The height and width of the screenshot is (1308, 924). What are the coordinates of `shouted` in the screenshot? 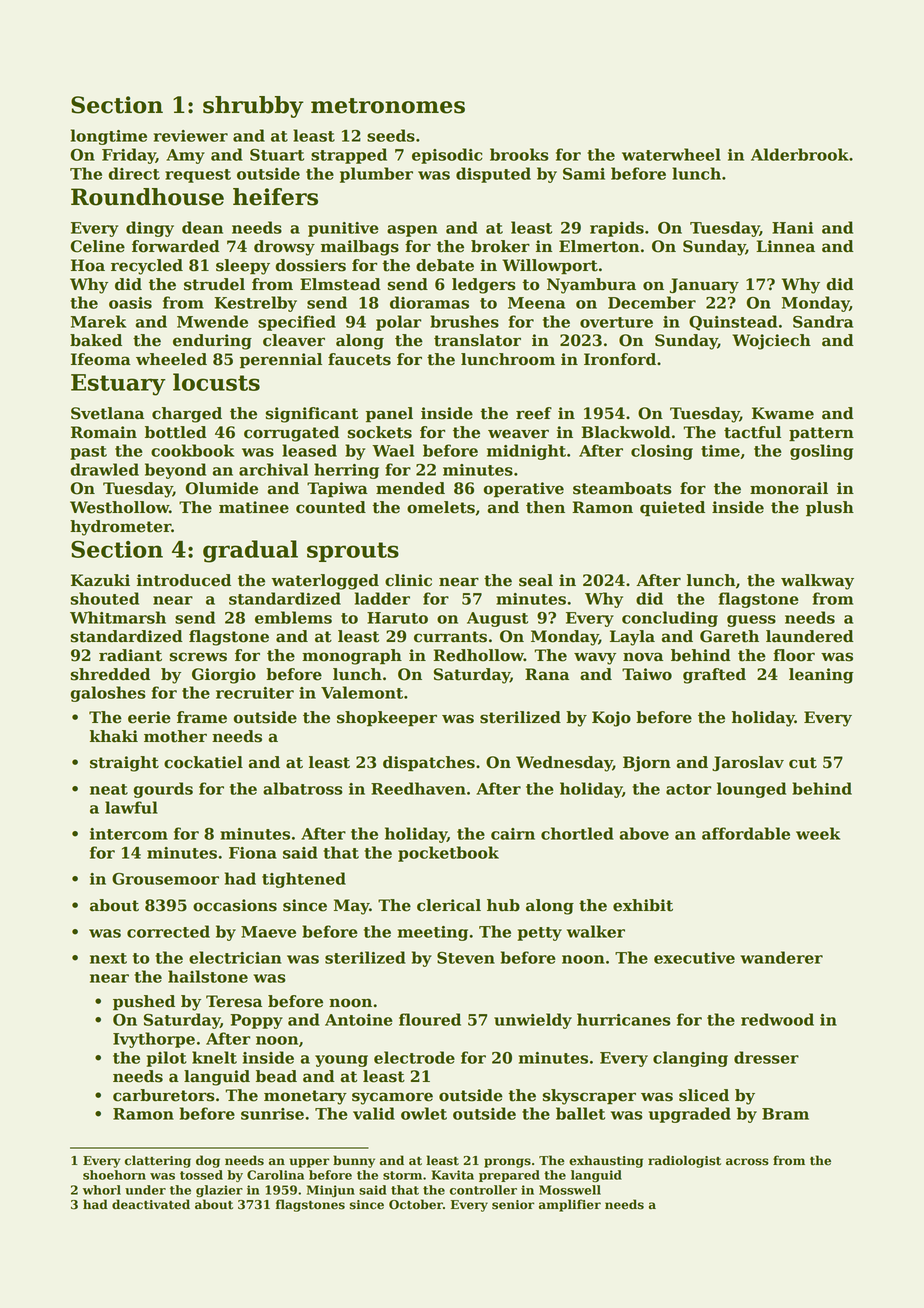 It's located at (105, 598).
